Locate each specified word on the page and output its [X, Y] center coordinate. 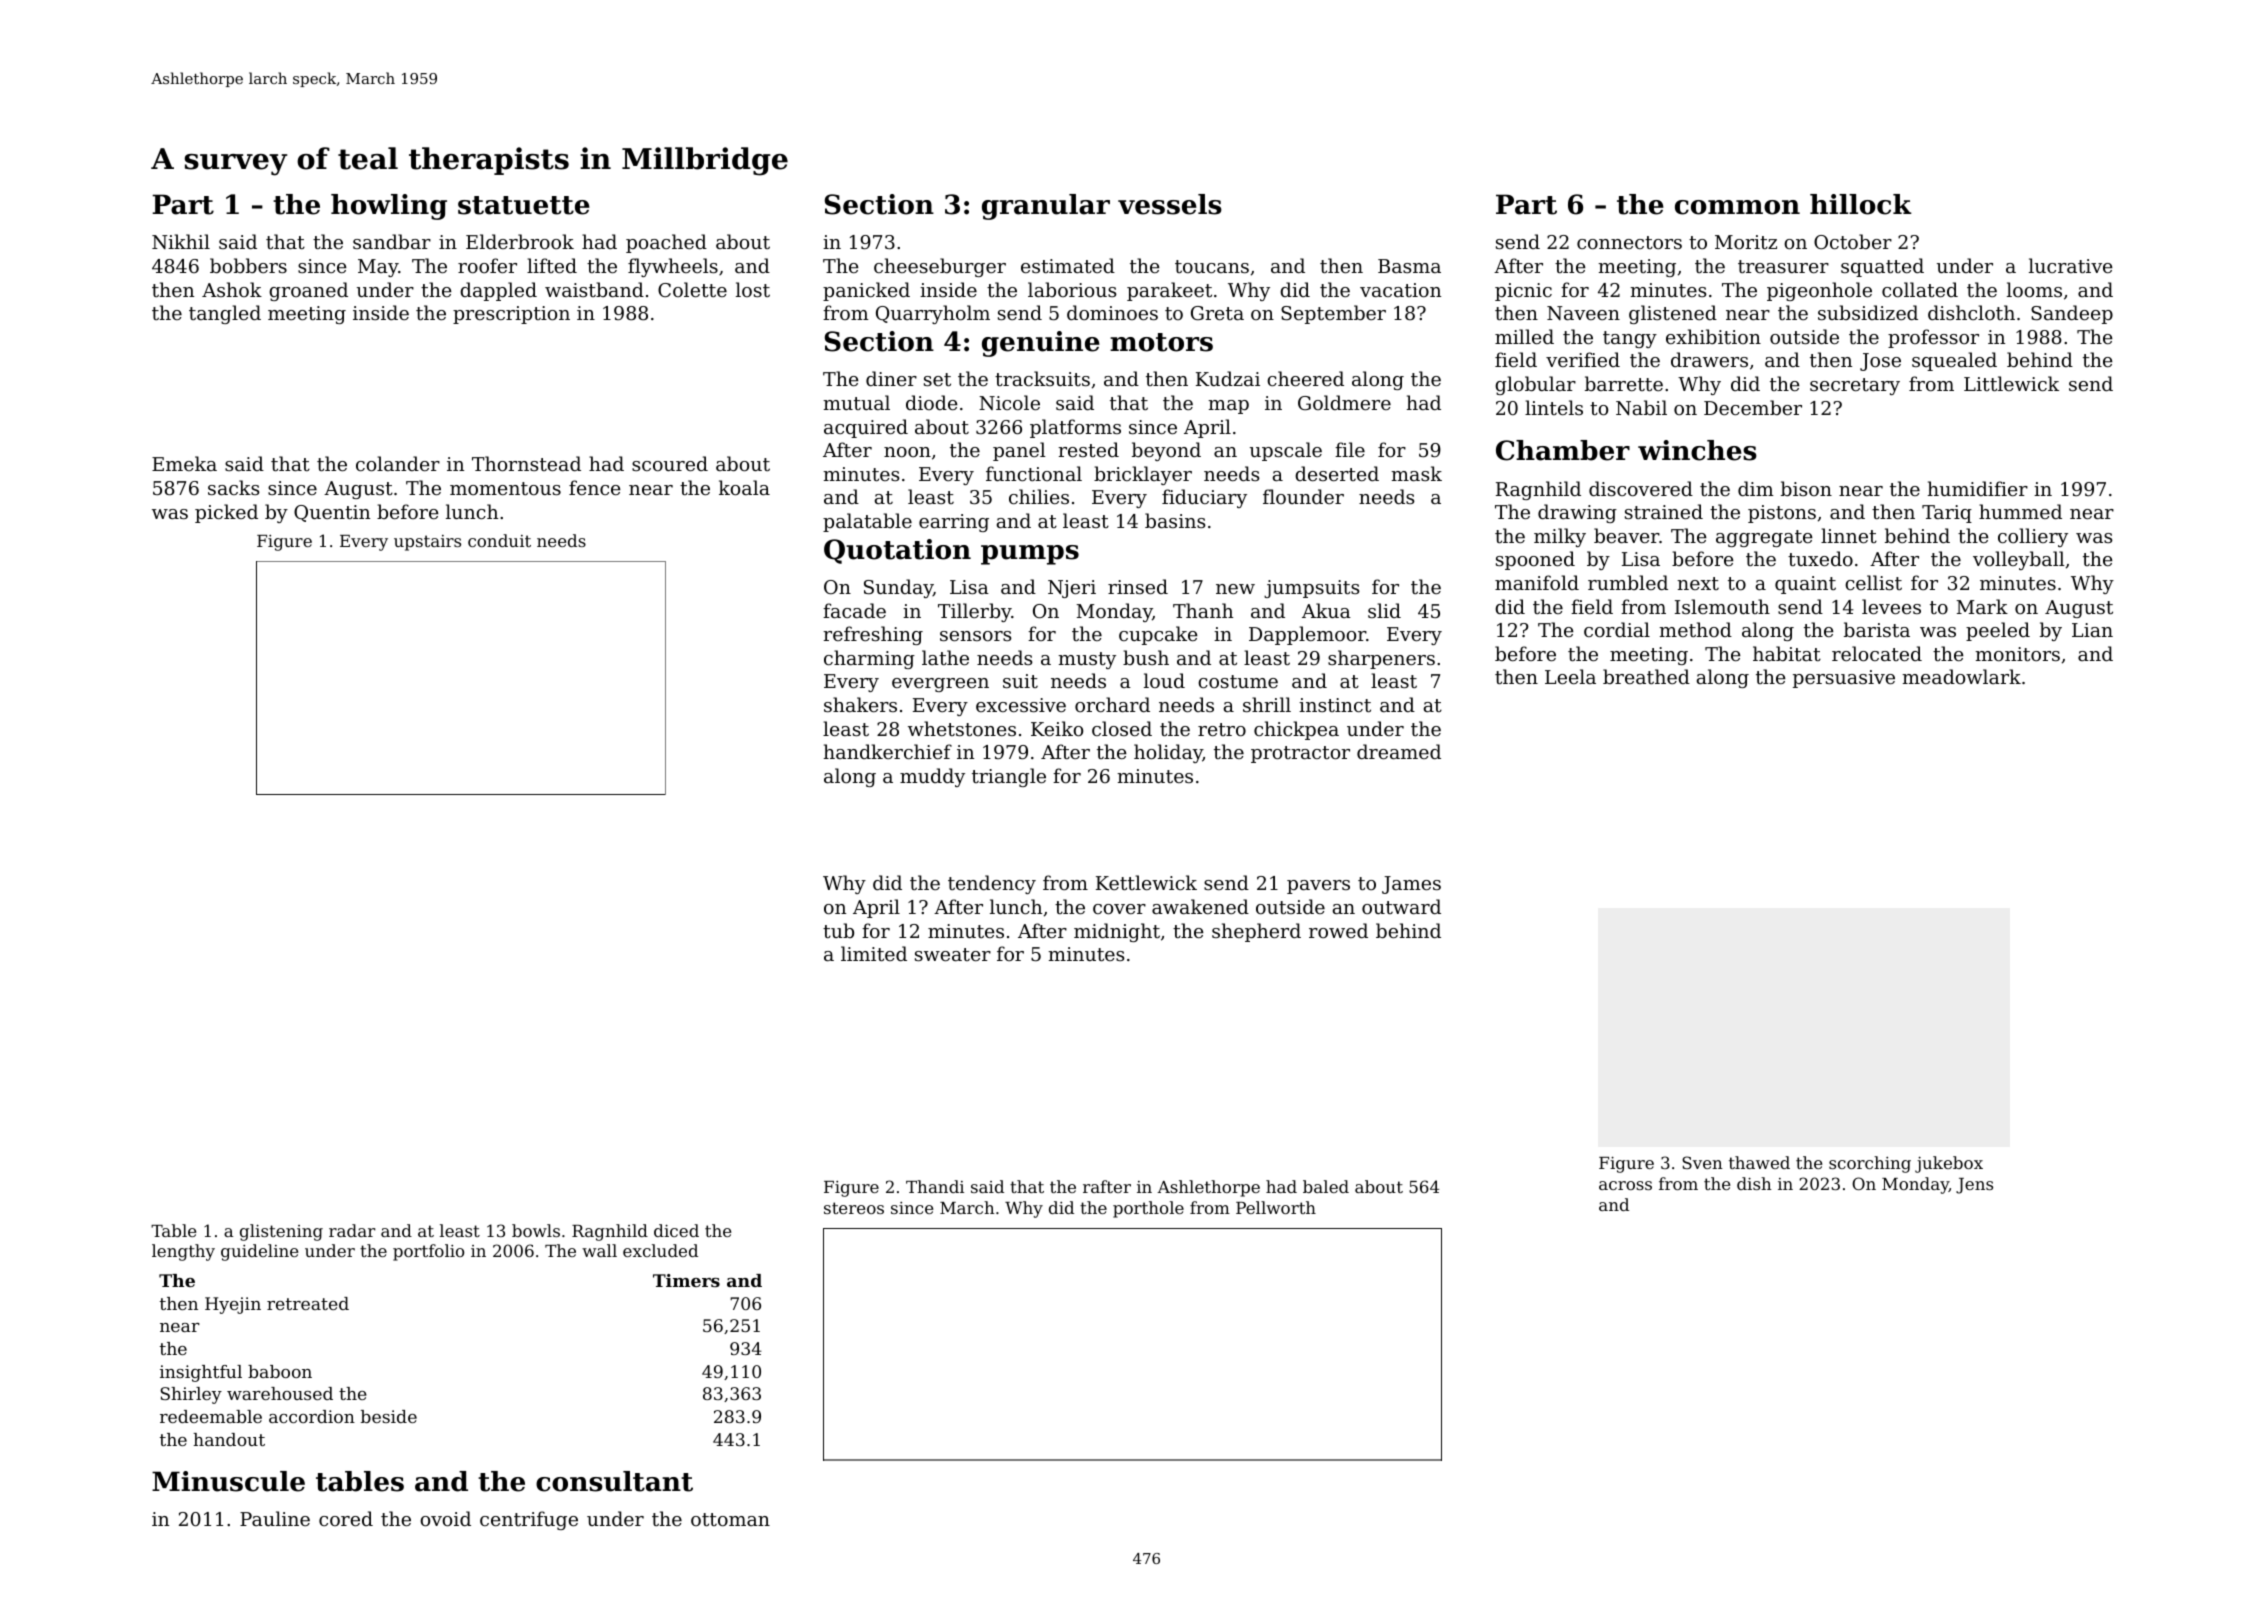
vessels [1170, 204]
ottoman [730, 1519]
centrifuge [529, 1520]
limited [874, 953]
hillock [1861, 204]
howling [389, 207]
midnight [1117, 932]
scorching [1870, 1164]
